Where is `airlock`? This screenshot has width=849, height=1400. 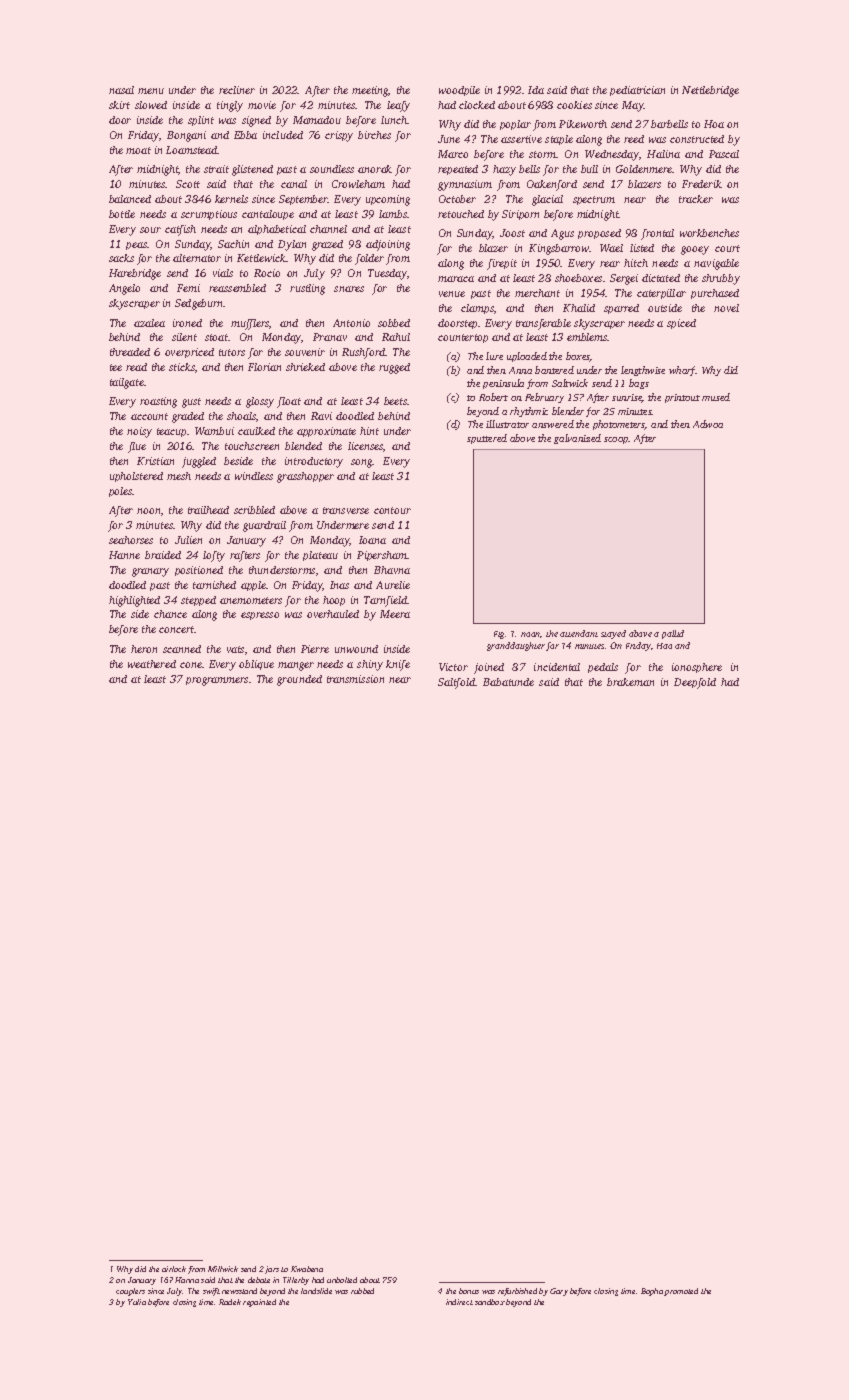
airlock is located at coordinates (174, 1269).
